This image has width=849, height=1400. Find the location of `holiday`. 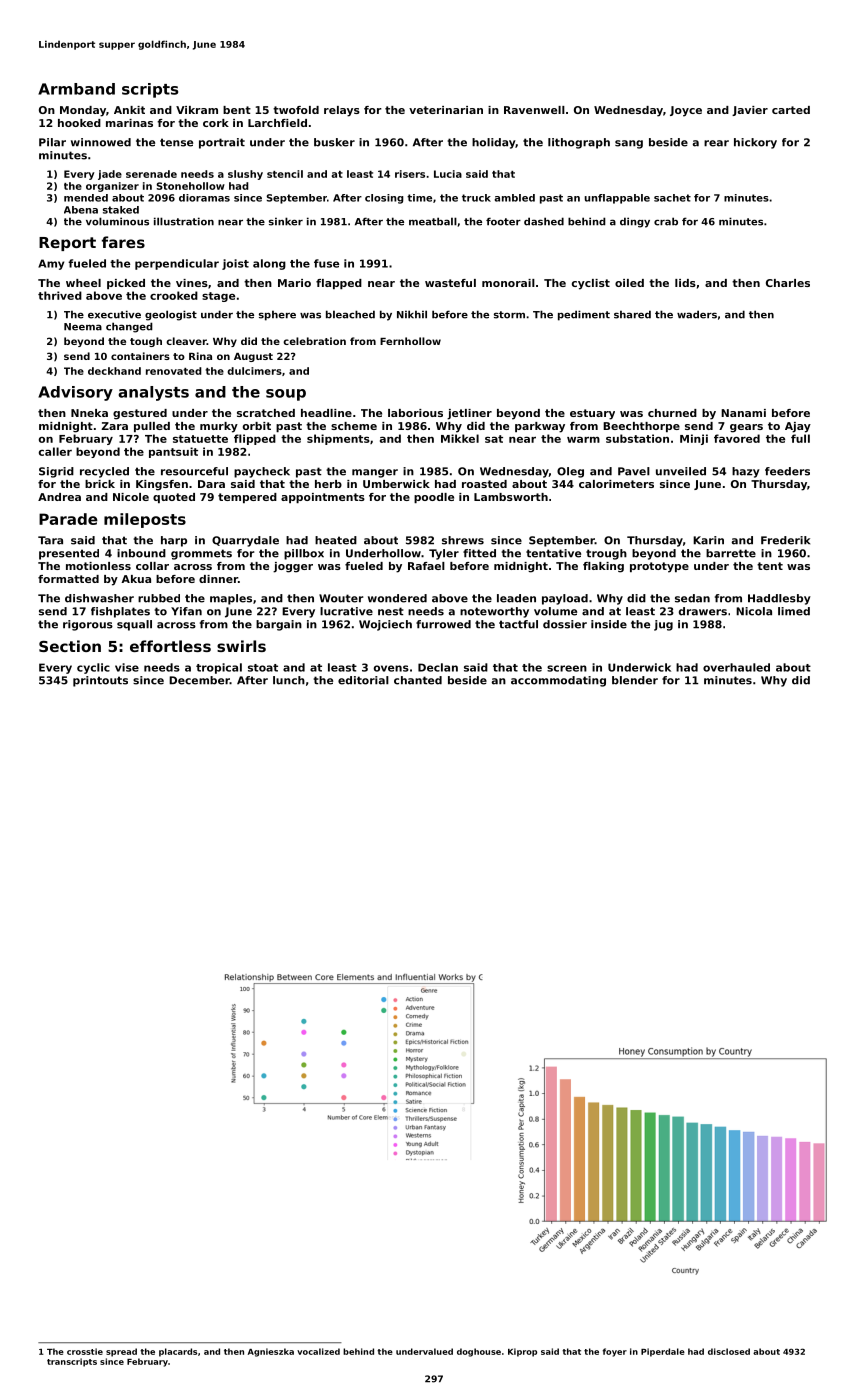

holiday is located at coordinates (493, 143).
